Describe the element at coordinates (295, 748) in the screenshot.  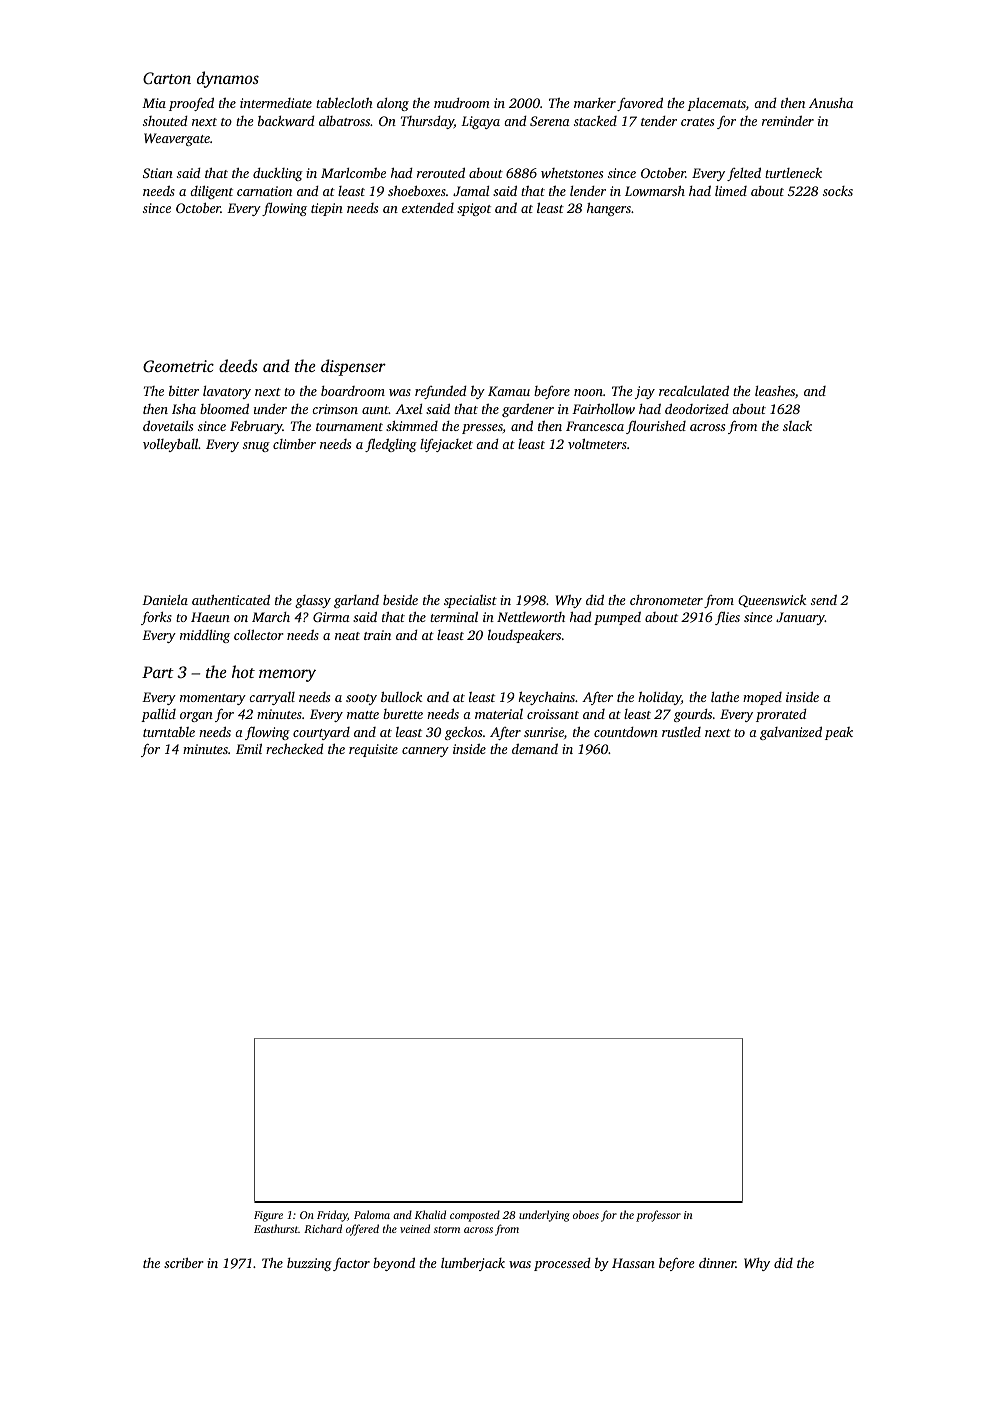
I see `rechecked` at that location.
